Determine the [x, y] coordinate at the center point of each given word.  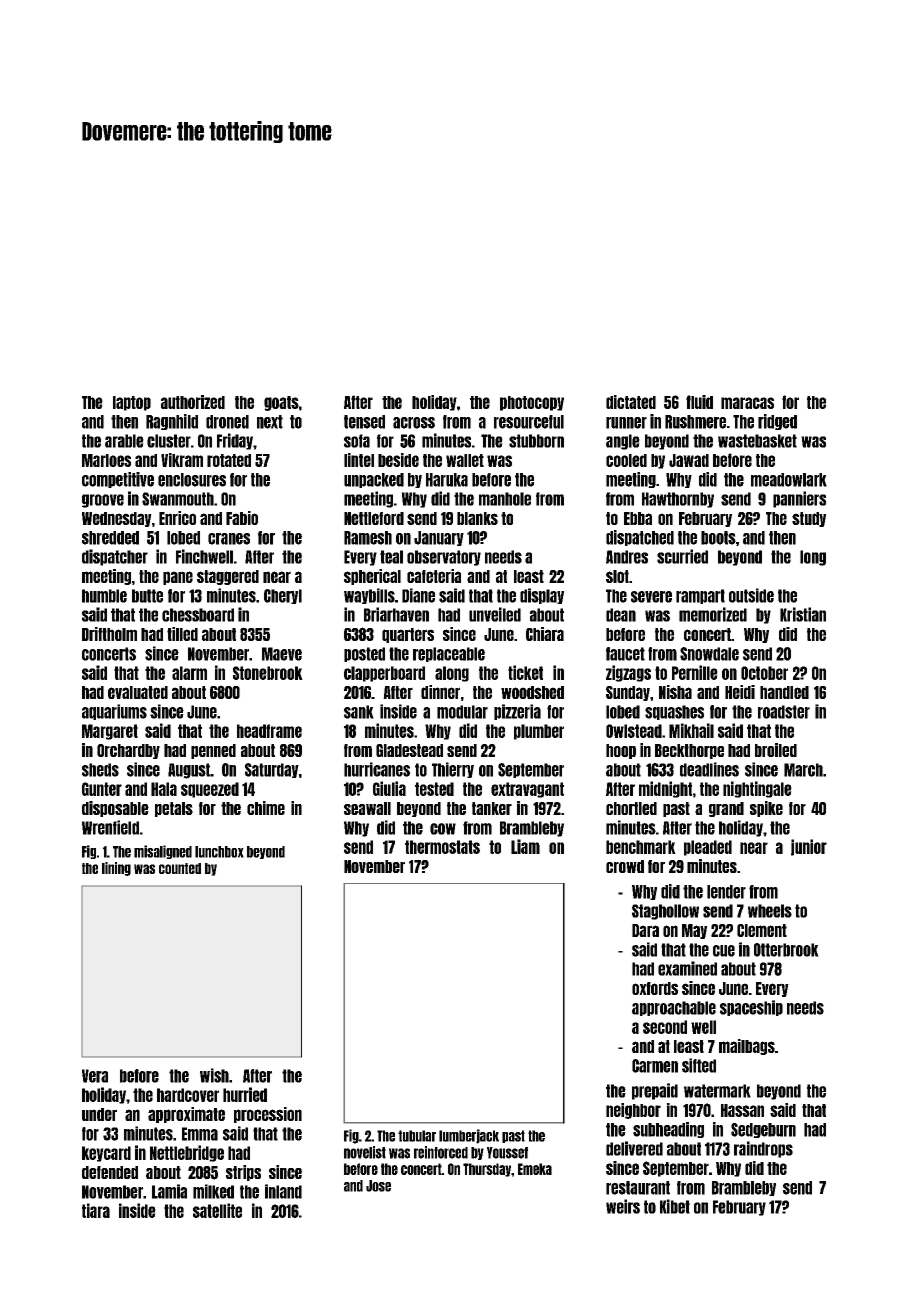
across [414, 423]
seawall [367, 808]
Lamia [169, 1191]
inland [283, 1191]
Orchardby [128, 751]
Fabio [242, 518]
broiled [776, 750]
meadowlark [789, 480]
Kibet [675, 1206]
